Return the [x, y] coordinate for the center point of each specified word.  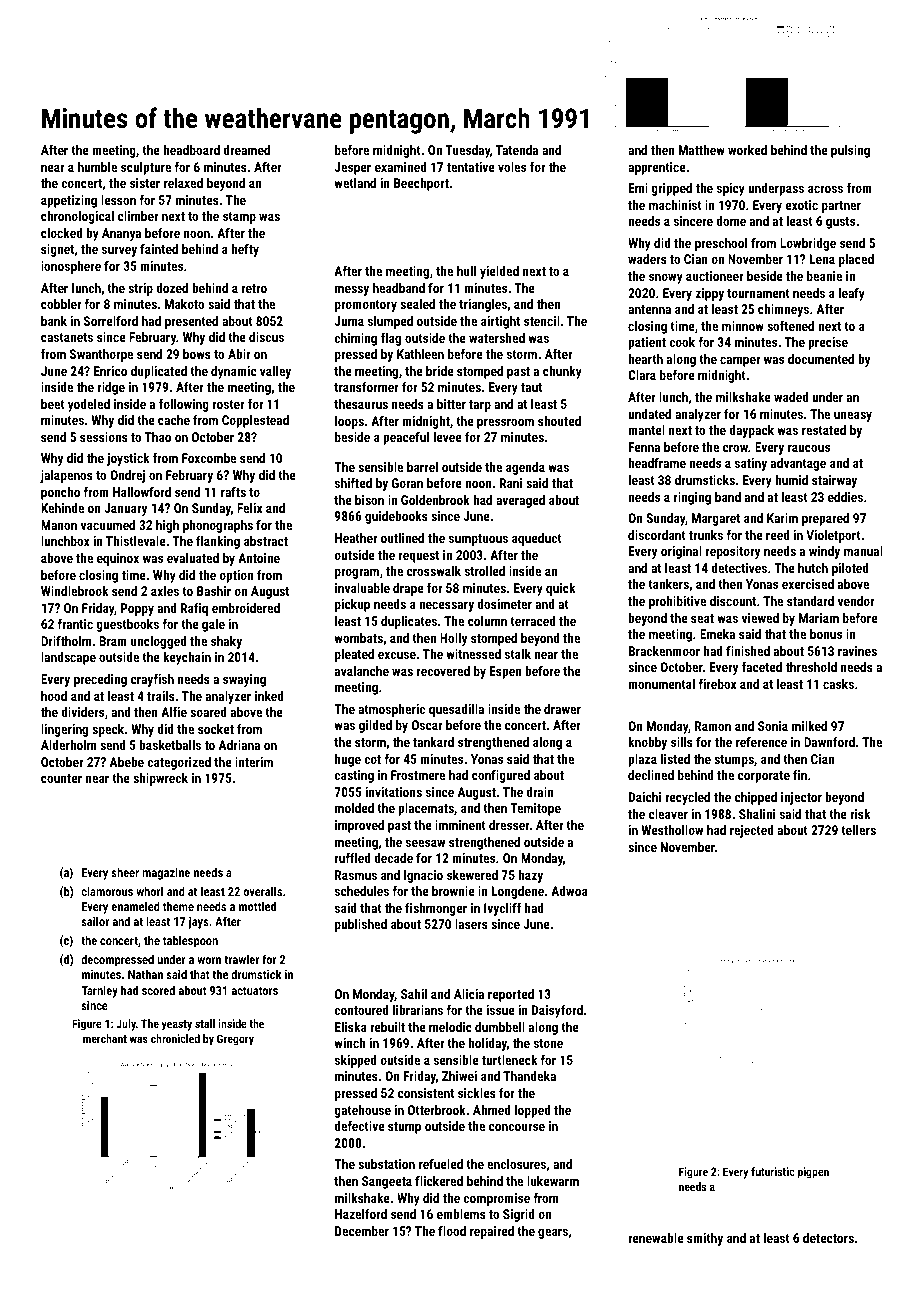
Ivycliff [502, 909]
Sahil [414, 994]
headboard [191, 150]
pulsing [850, 151]
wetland [355, 183]
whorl [149, 891]
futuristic [773, 1171]
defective [359, 1125]
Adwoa [569, 891]
